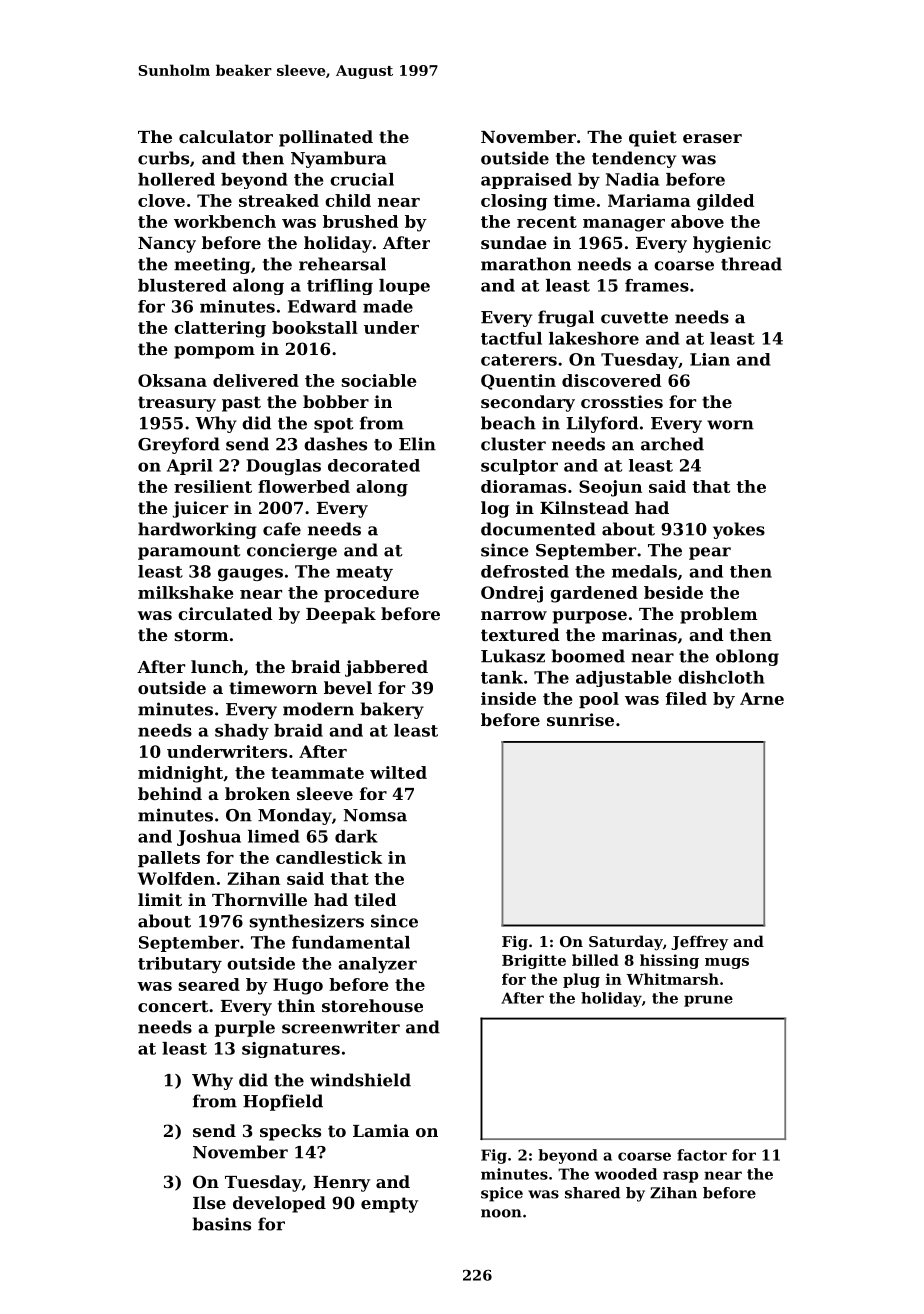  Describe the element at coordinates (762, 698) in the screenshot. I see `Arne` at that location.
